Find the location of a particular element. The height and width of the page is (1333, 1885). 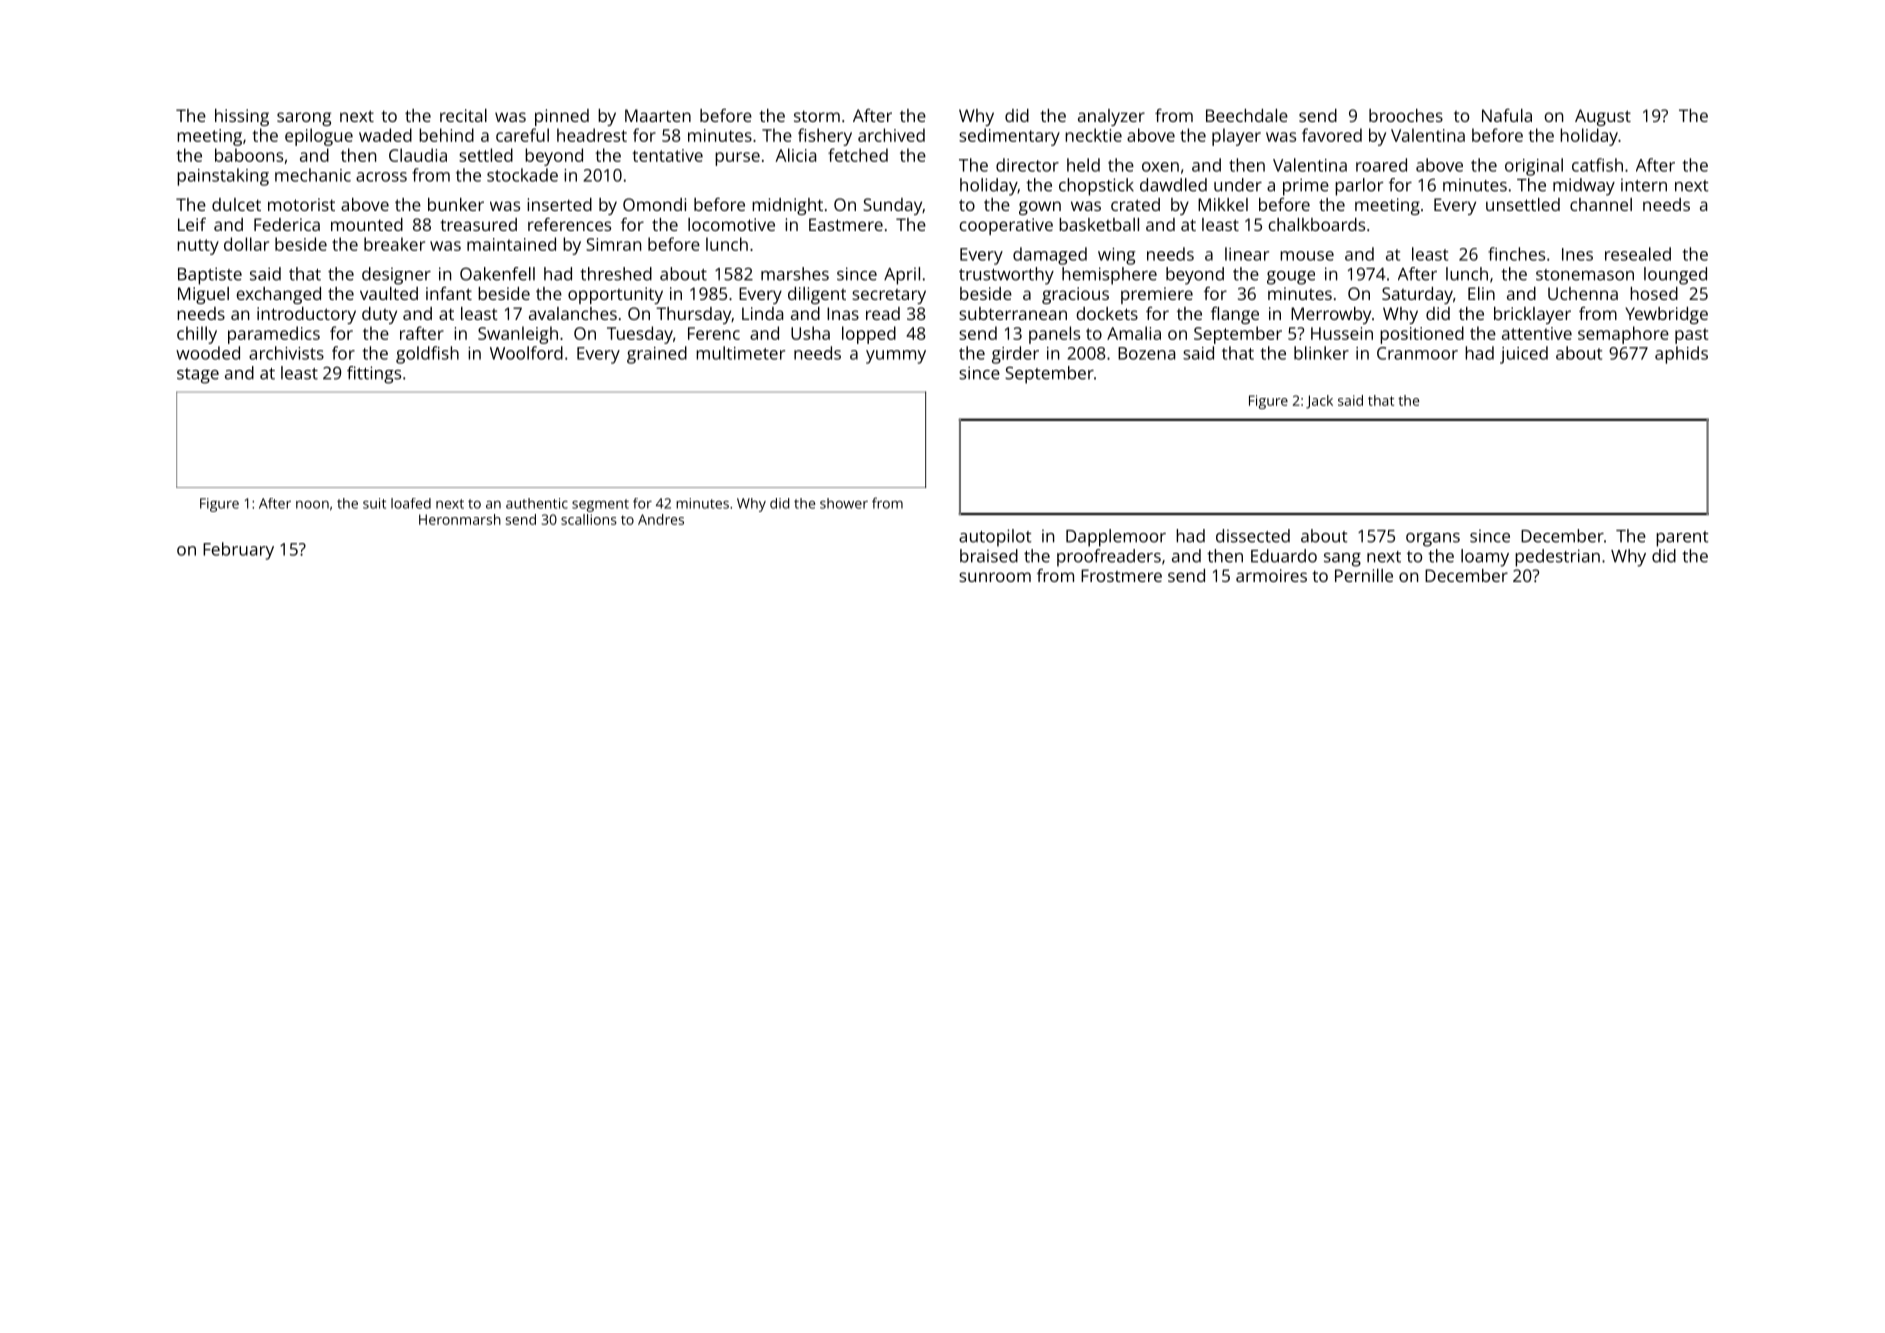

Miguel is located at coordinates (203, 295).
